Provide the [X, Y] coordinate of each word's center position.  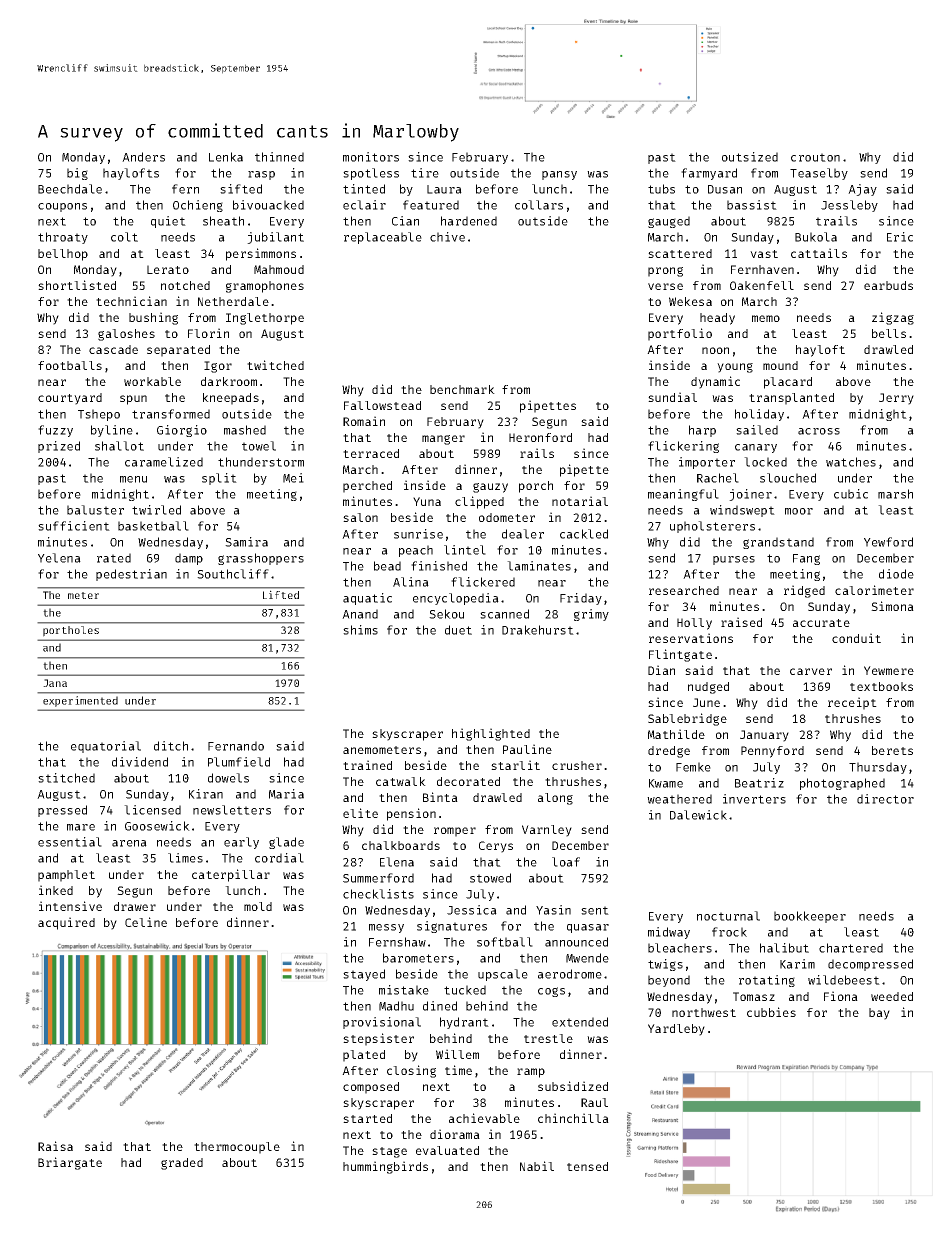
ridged [804, 591]
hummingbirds [385, 1167]
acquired [66, 923]
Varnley [547, 831]
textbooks [881, 686]
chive [447, 237]
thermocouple [237, 1148]
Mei [293, 478]
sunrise [418, 534]
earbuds [888, 285]
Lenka [226, 157]
